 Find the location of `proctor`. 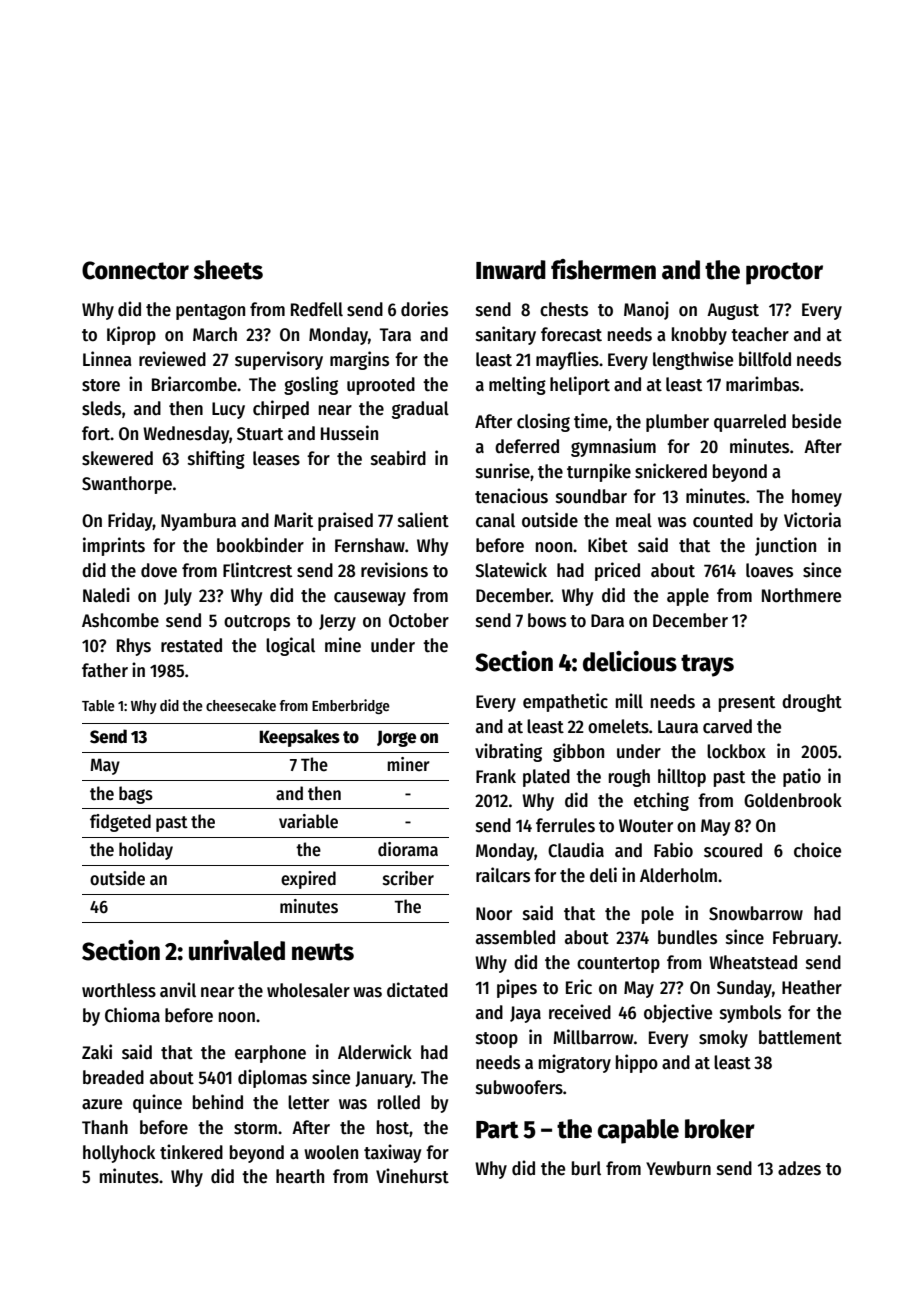

proctor is located at coordinates (784, 273).
